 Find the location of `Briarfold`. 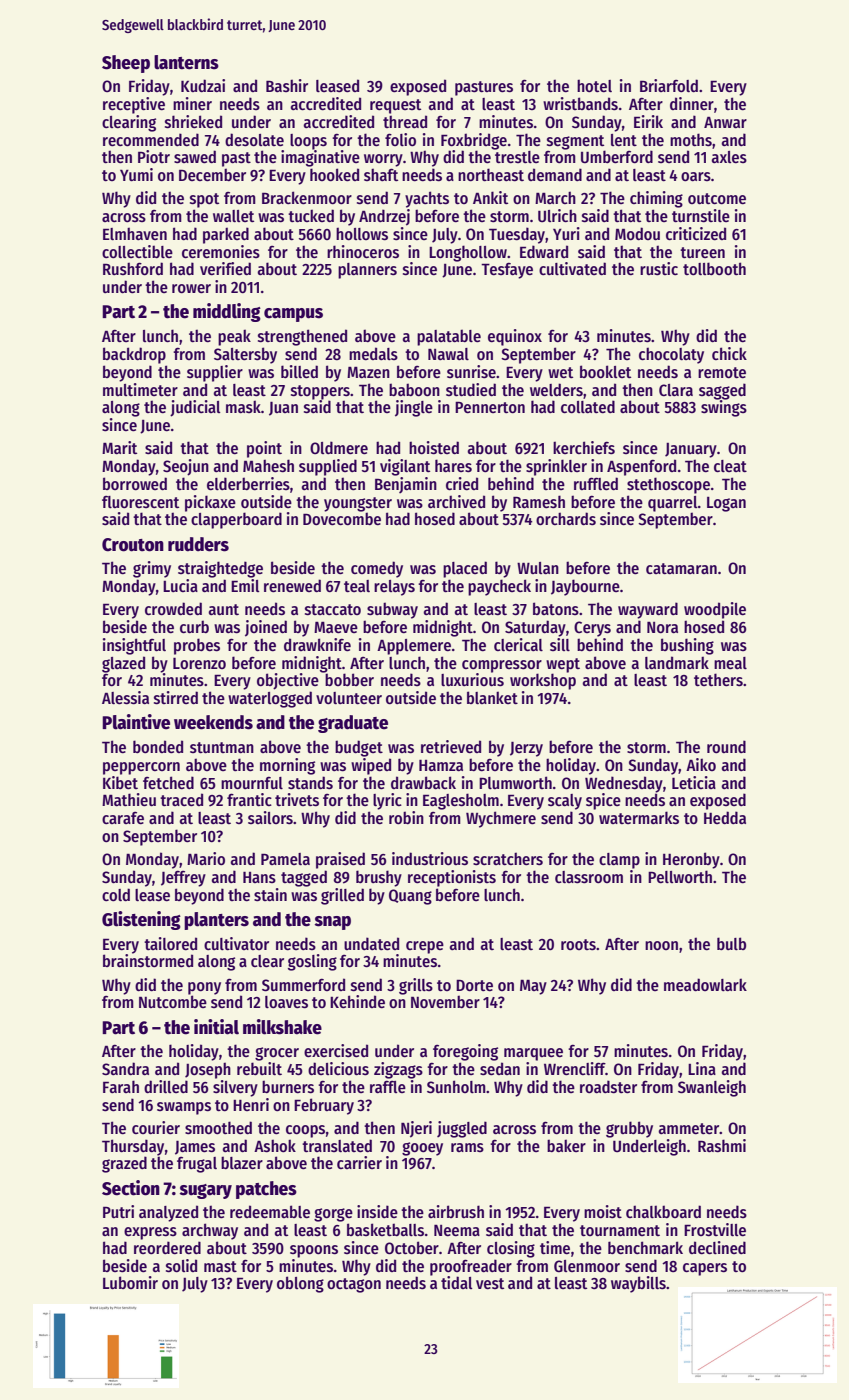

Briarfold is located at coordinates (669, 85).
